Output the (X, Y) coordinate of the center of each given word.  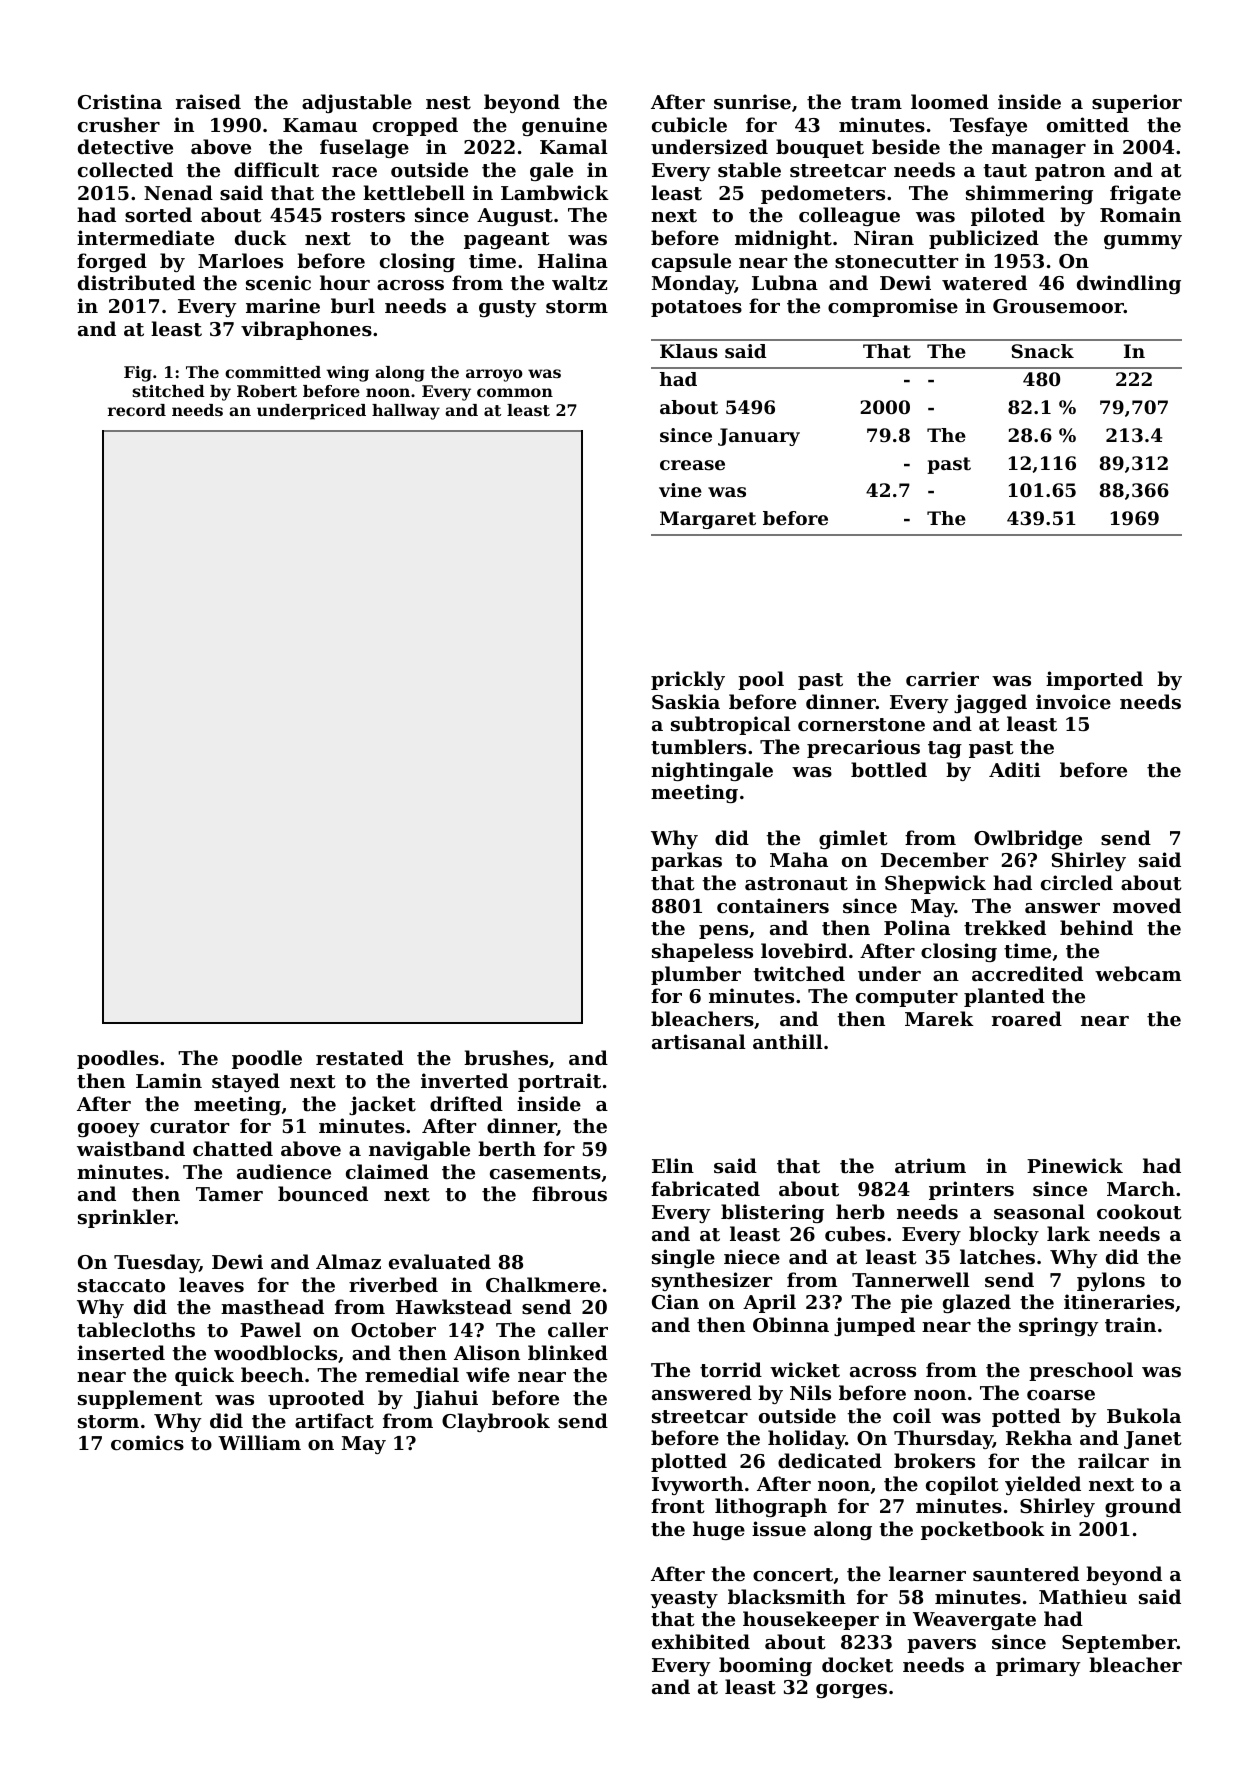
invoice (1073, 701)
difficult (276, 170)
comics (147, 1443)
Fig (138, 374)
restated (360, 1058)
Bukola (1144, 1415)
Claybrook (496, 1422)
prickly (688, 680)
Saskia (686, 701)
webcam (1138, 973)
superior (1137, 103)
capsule (691, 262)
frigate (1145, 194)
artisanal (699, 1042)
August (515, 217)
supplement (140, 1399)
